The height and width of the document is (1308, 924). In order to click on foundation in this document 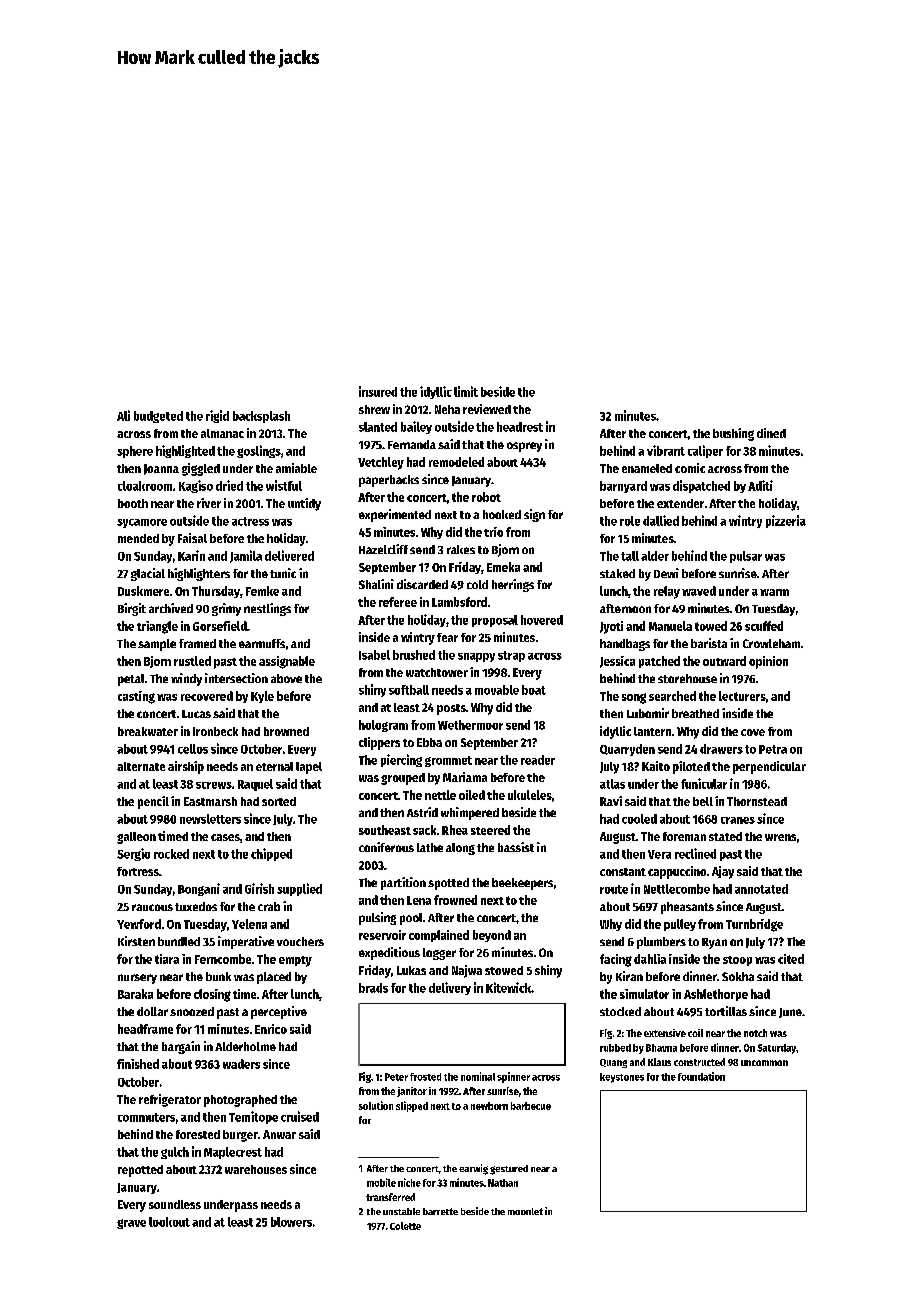, I will do `click(701, 1076)`.
